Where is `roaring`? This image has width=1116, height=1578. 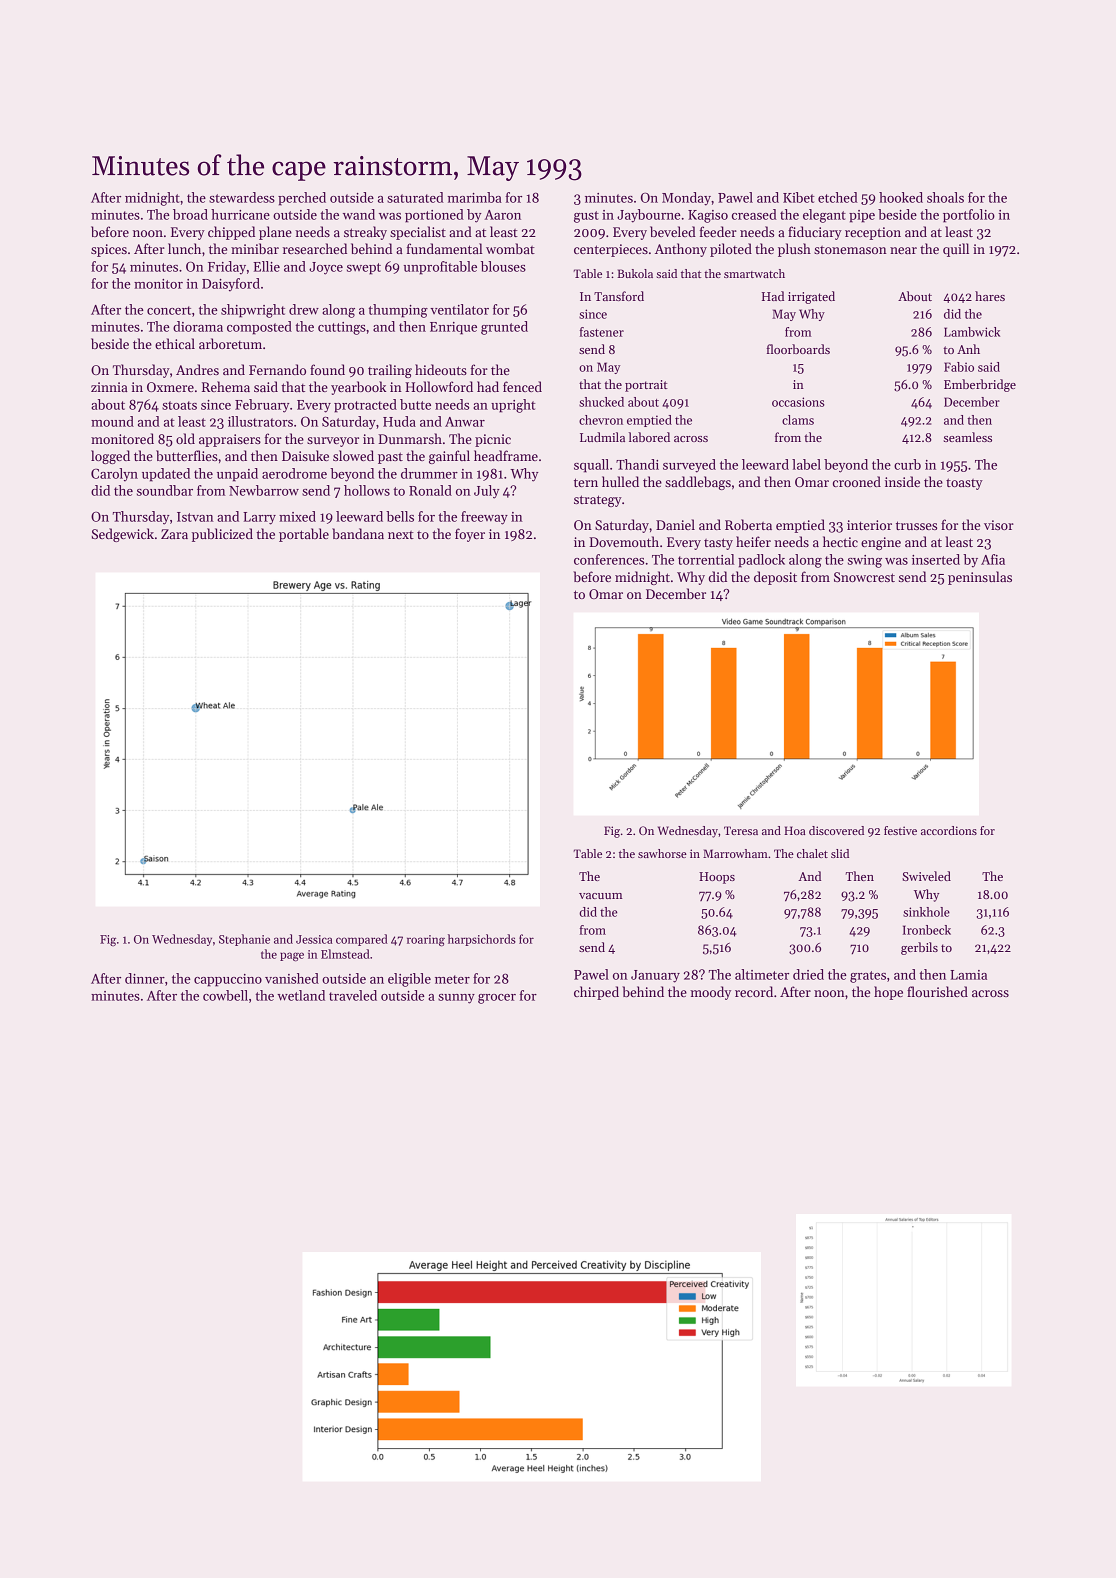 roaring is located at coordinates (426, 941).
